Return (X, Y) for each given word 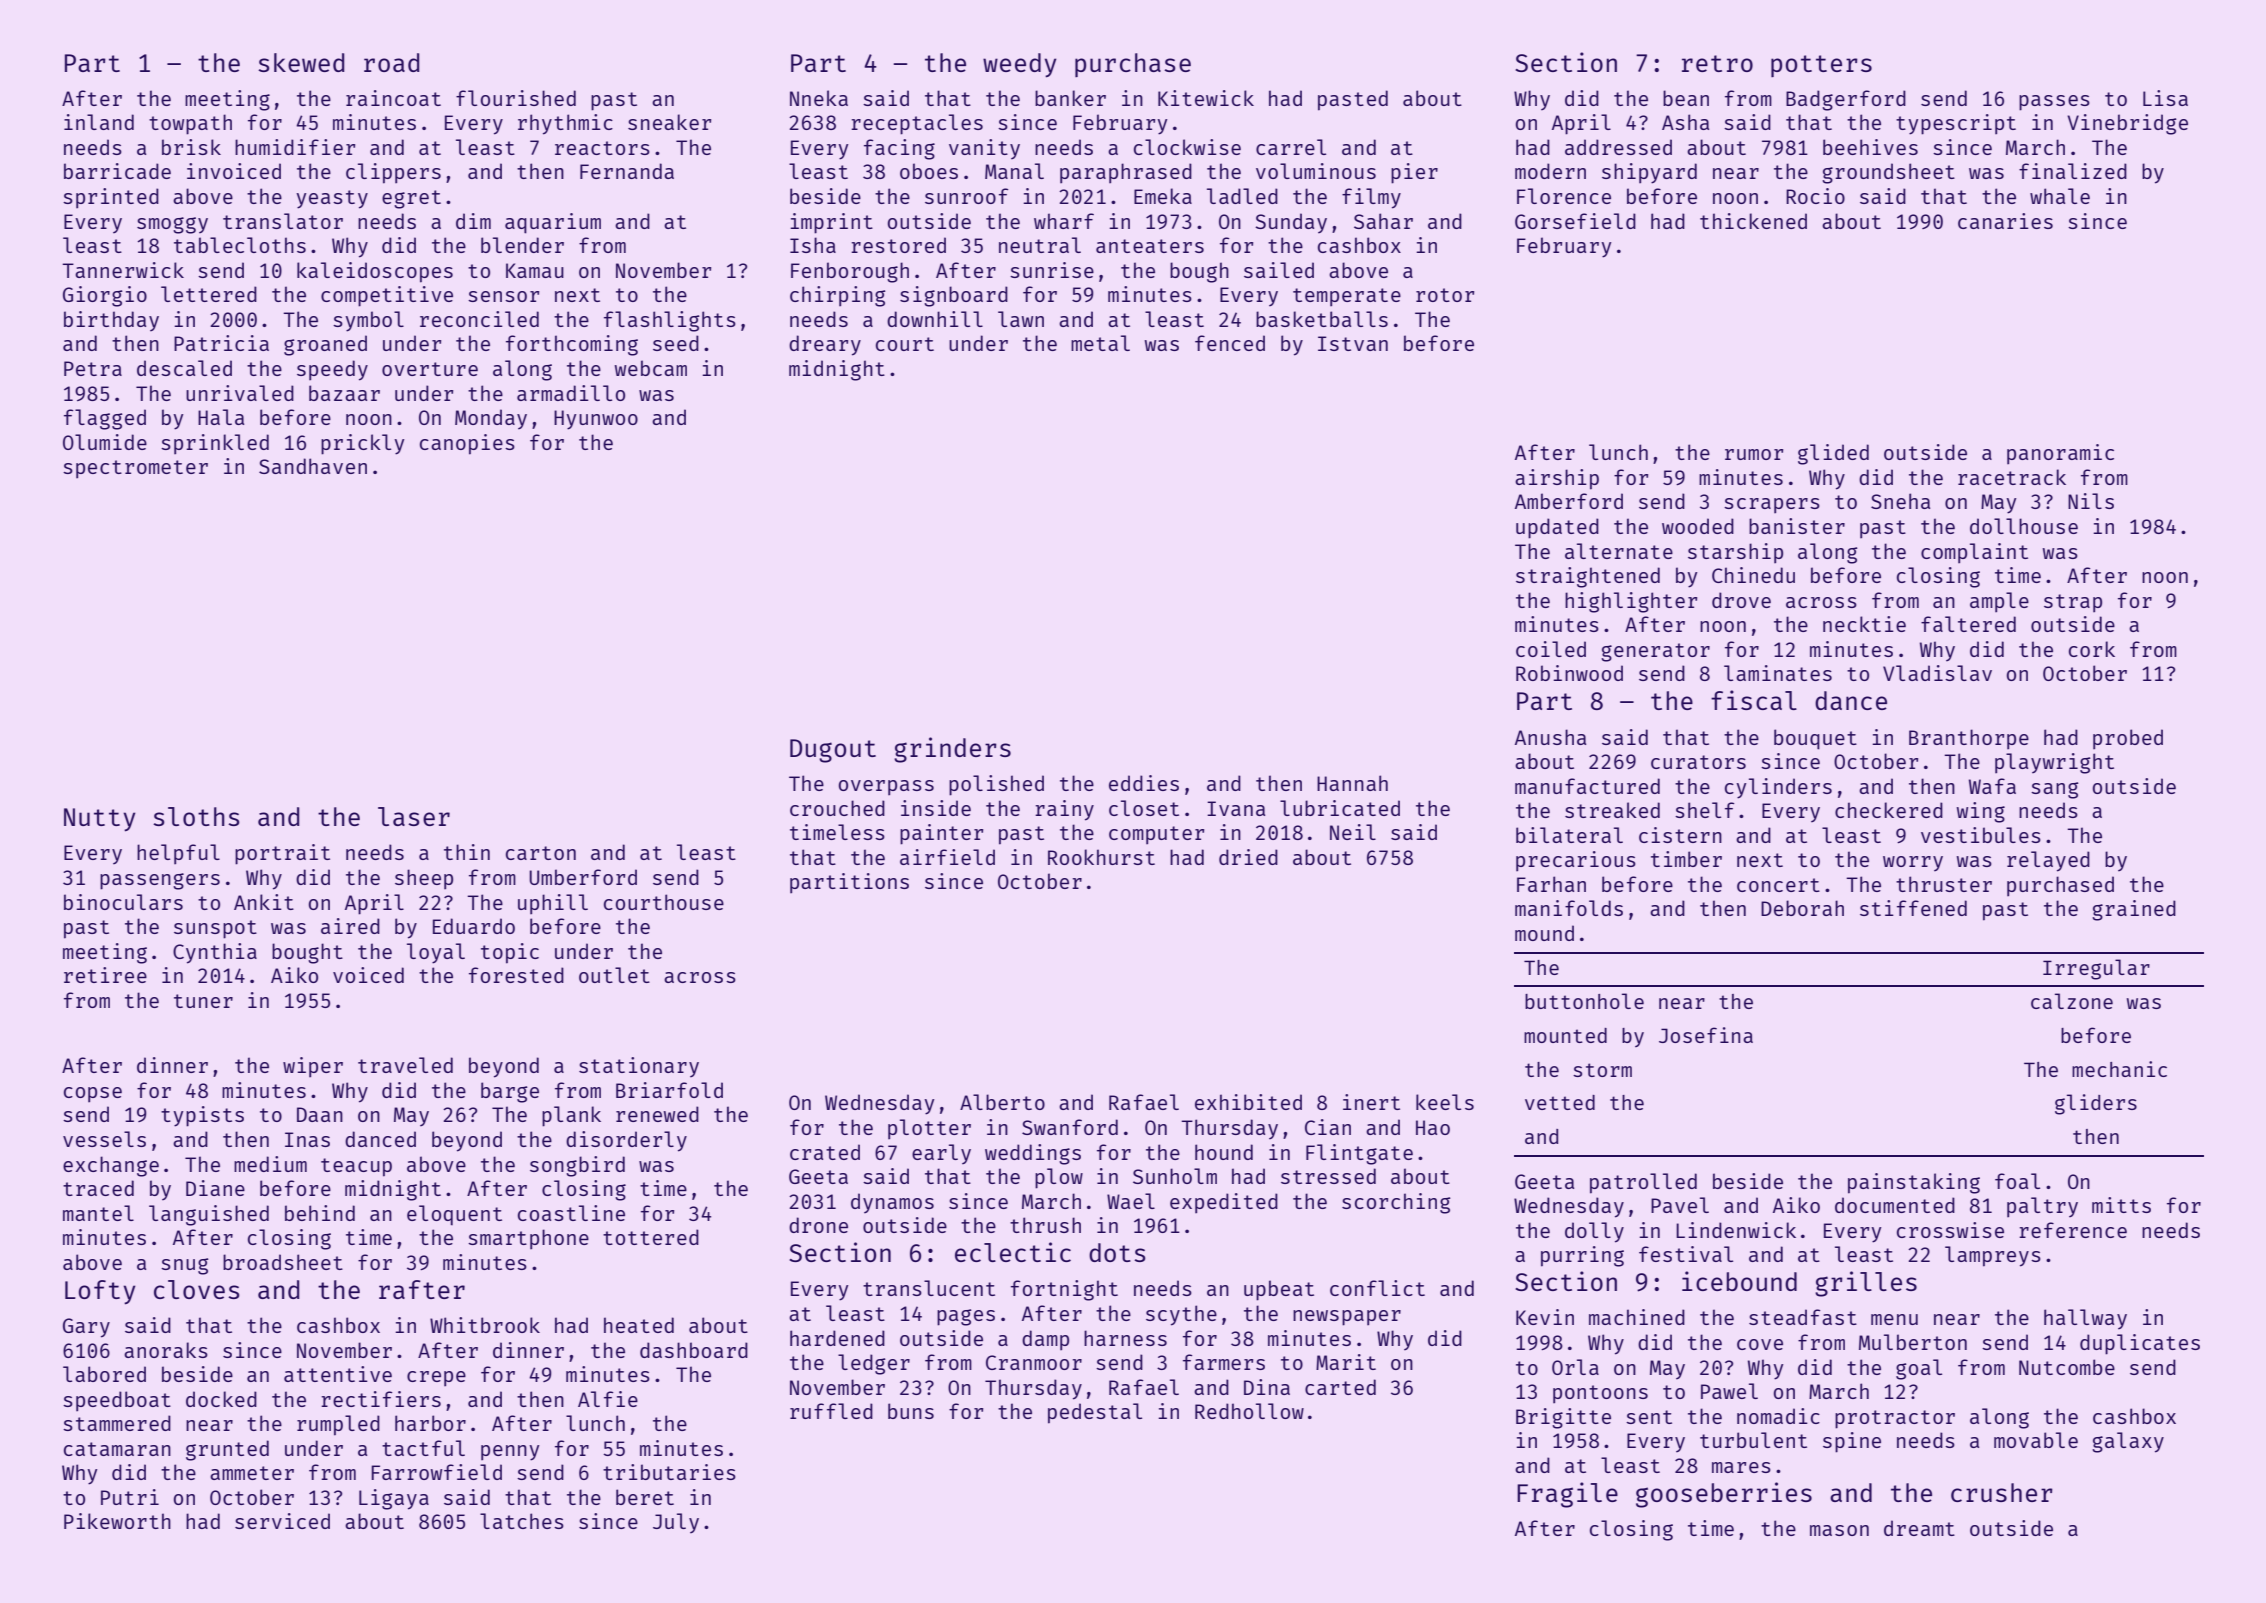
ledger (874, 1364)
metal (1100, 343)
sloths (196, 816)
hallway (2085, 1319)
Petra (93, 368)
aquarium (553, 223)
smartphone (528, 1239)
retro (1717, 63)
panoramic (2060, 454)
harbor (430, 1423)
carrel (1291, 147)
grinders (952, 750)
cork (2092, 649)
